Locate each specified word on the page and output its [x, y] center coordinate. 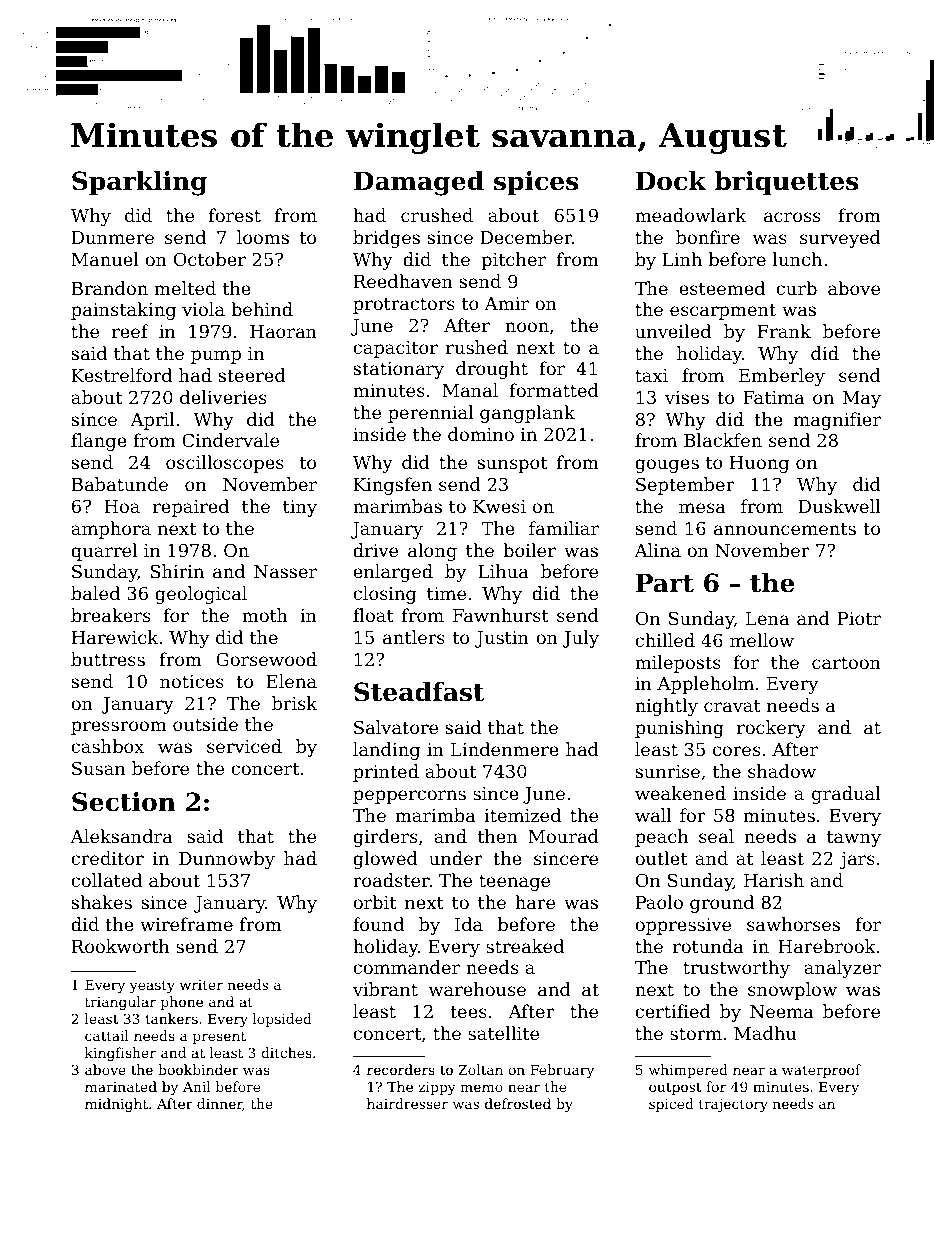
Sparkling [139, 183]
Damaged [419, 183]
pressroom [118, 728]
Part [665, 583]
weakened [680, 793]
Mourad [563, 836]
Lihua [504, 571]
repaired [191, 508]
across [792, 217]
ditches [286, 1052]
